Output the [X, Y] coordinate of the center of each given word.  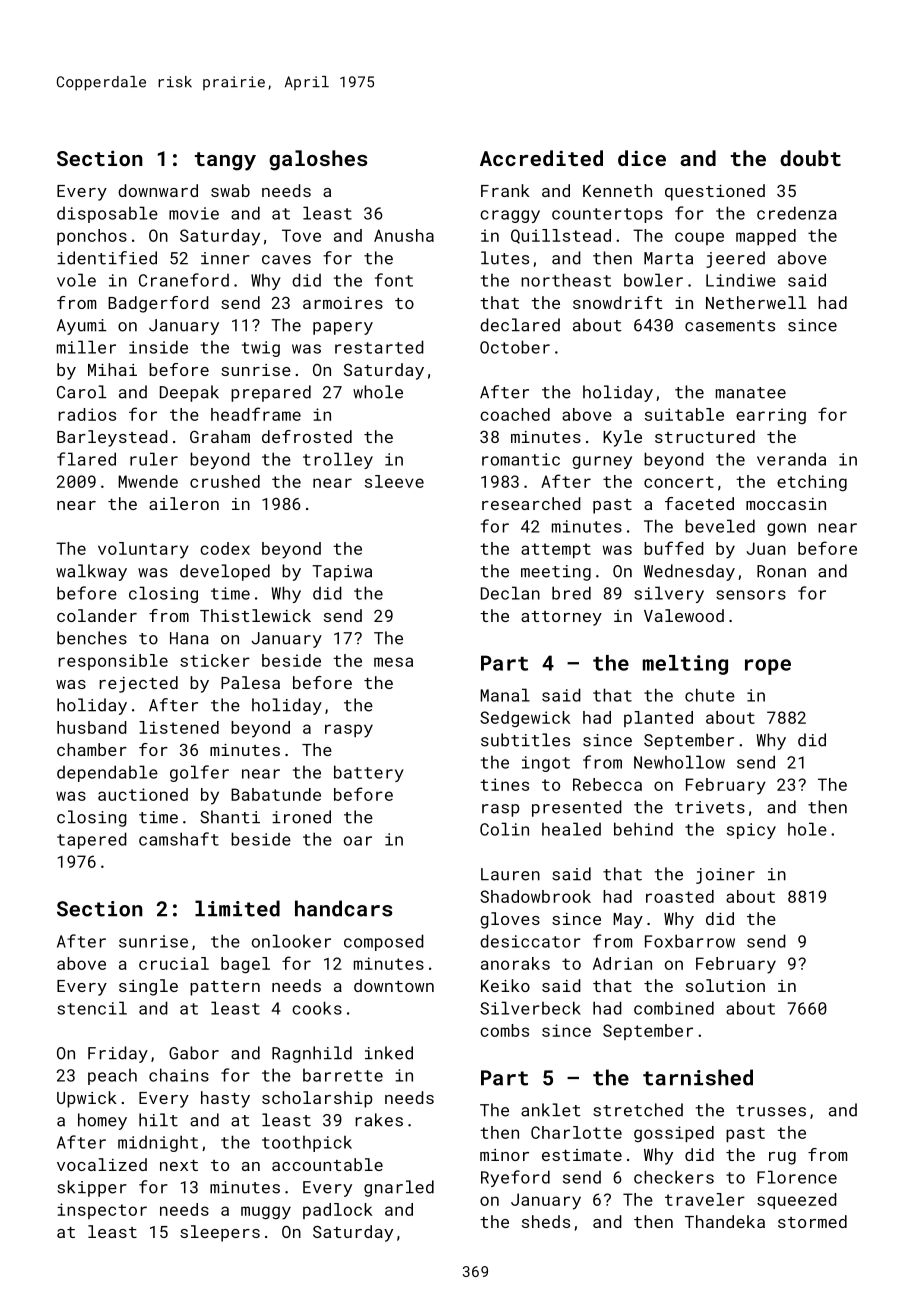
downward [158, 190]
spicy [751, 831]
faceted [699, 503]
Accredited [541, 158]
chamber [92, 749]
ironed [301, 817]
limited [237, 908]
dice [642, 158]
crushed [225, 481]
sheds [546, 1221]
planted [658, 719]
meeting [556, 573]
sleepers [220, 1233]
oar [358, 841]
